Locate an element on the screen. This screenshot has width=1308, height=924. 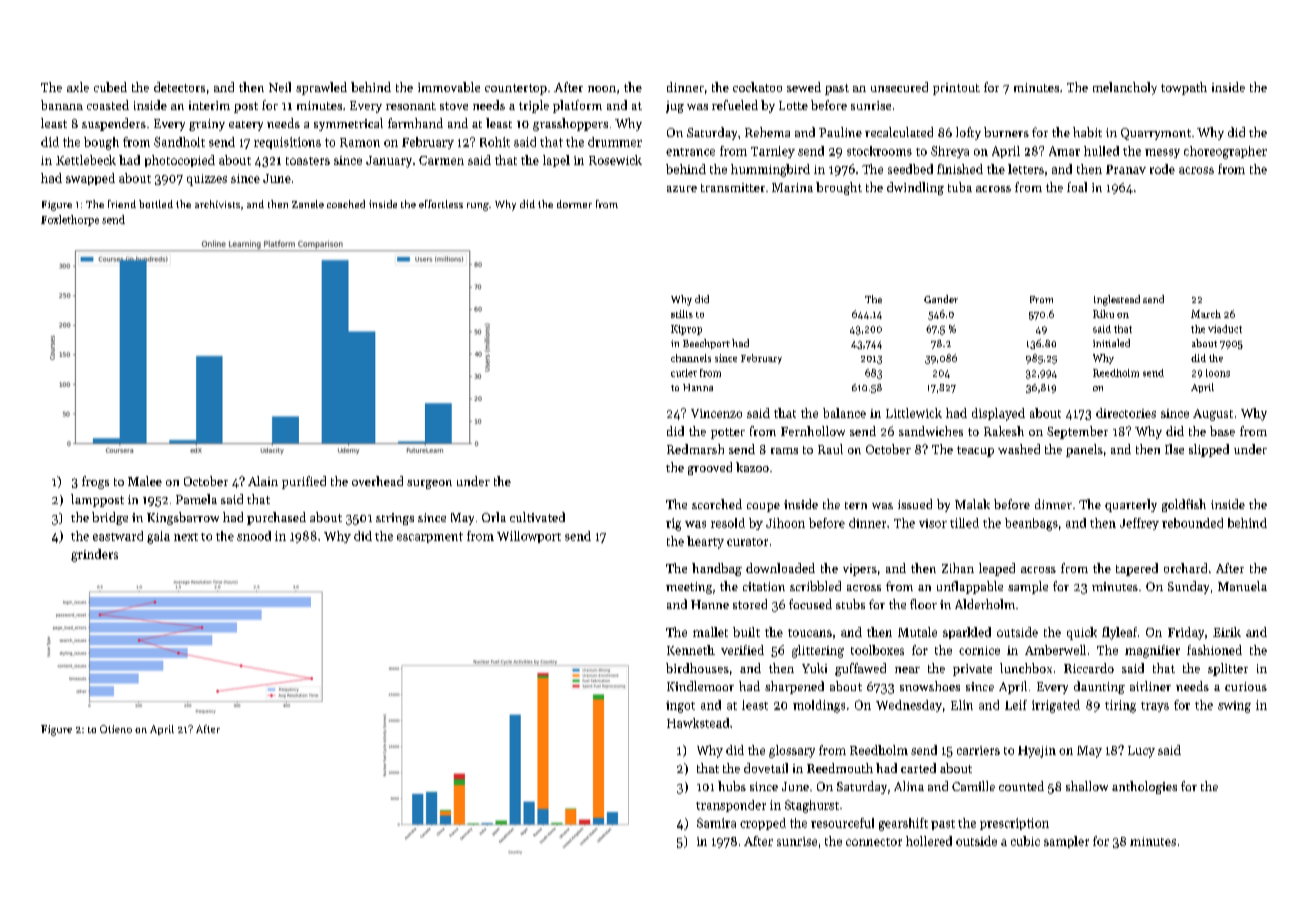
Eirik is located at coordinates (1227, 632).
